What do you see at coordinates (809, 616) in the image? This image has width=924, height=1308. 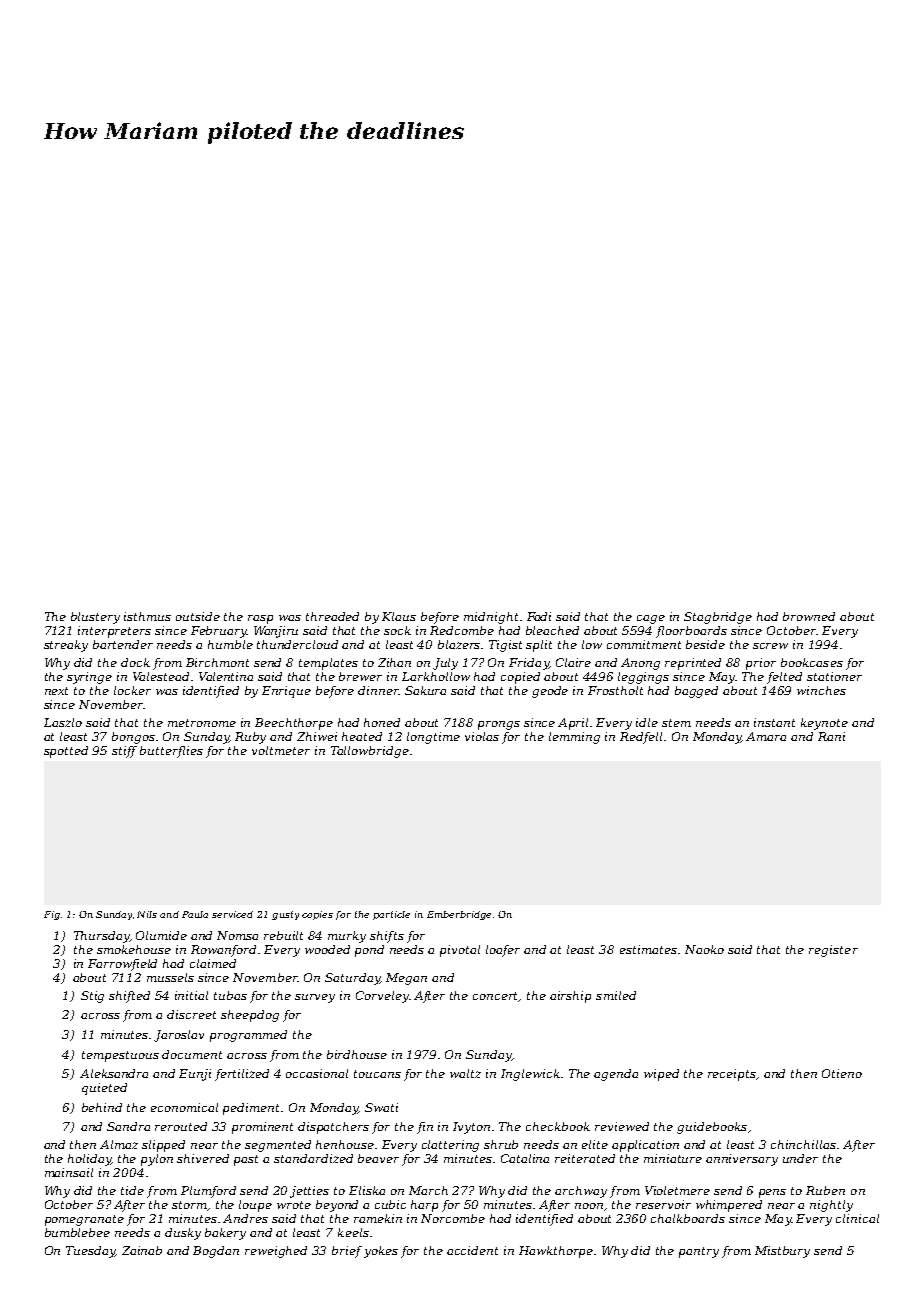 I see `browned` at bounding box center [809, 616].
